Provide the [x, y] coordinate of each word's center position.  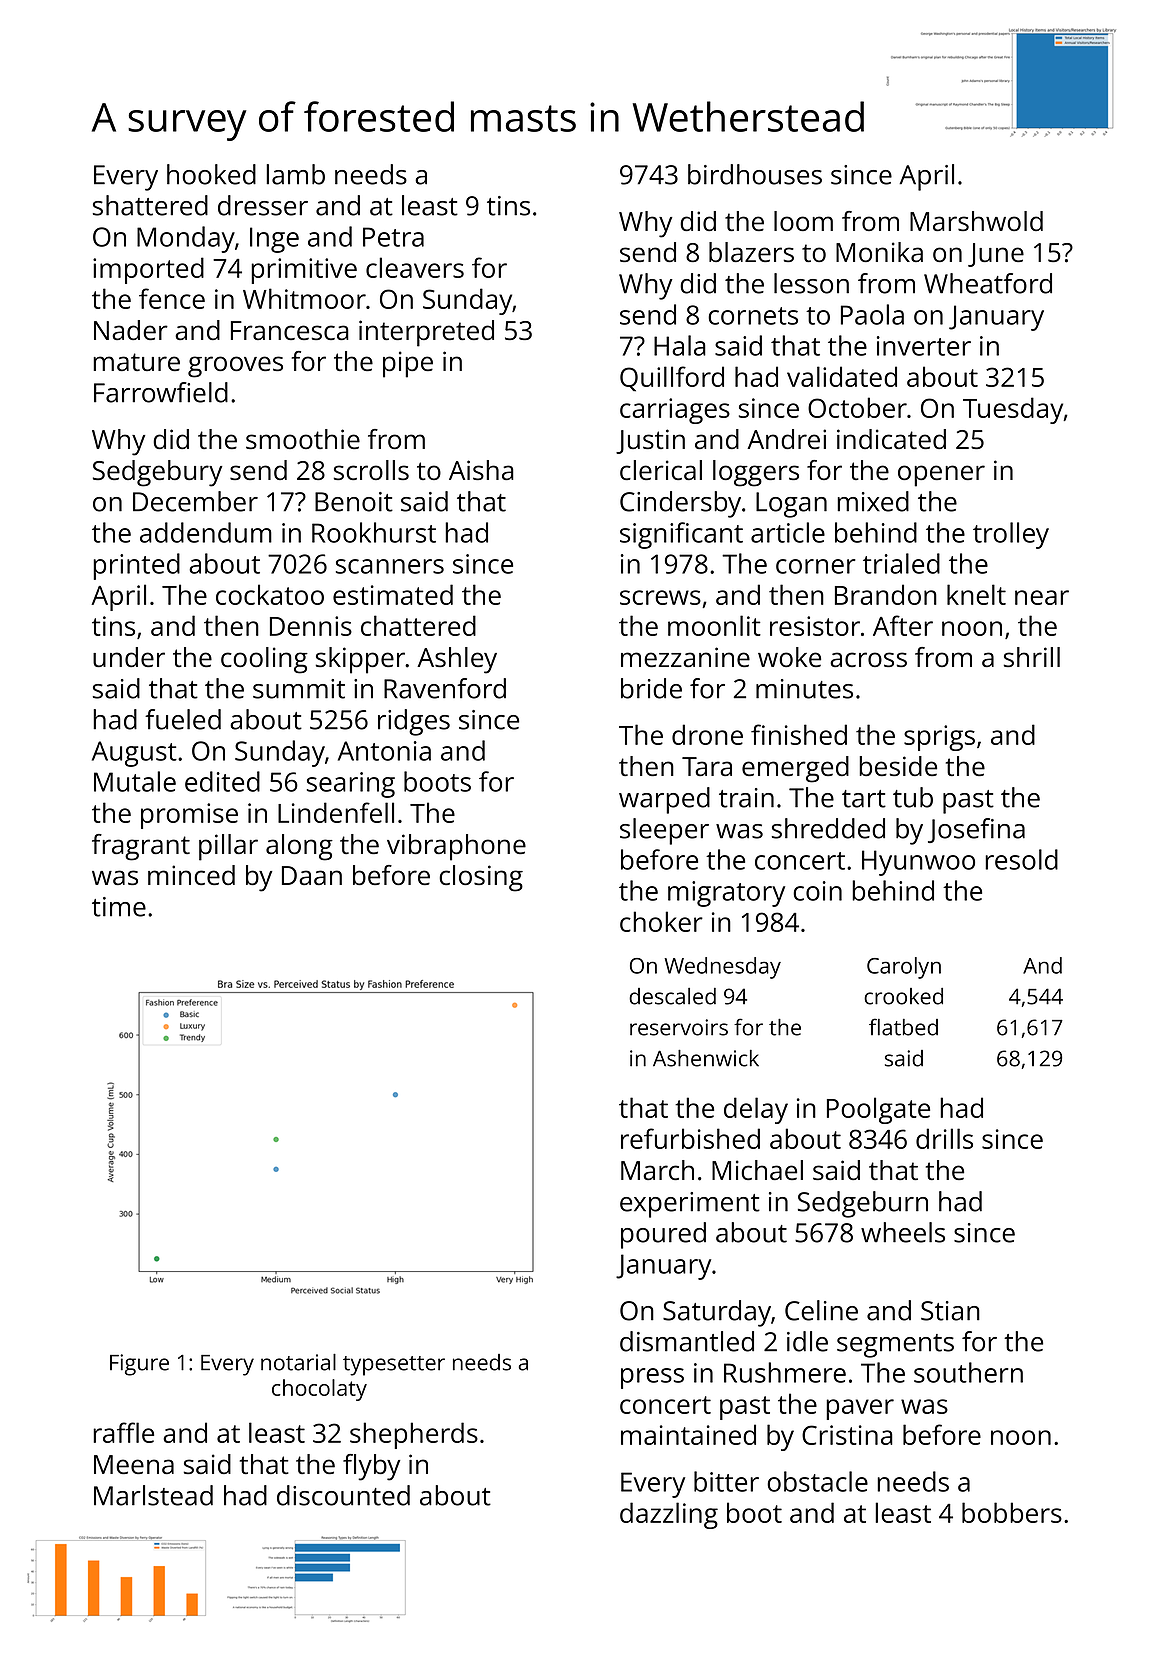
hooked [211, 174]
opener [941, 476]
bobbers [1012, 1512]
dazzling [669, 1515]
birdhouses [755, 174]
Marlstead [153, 1495]
